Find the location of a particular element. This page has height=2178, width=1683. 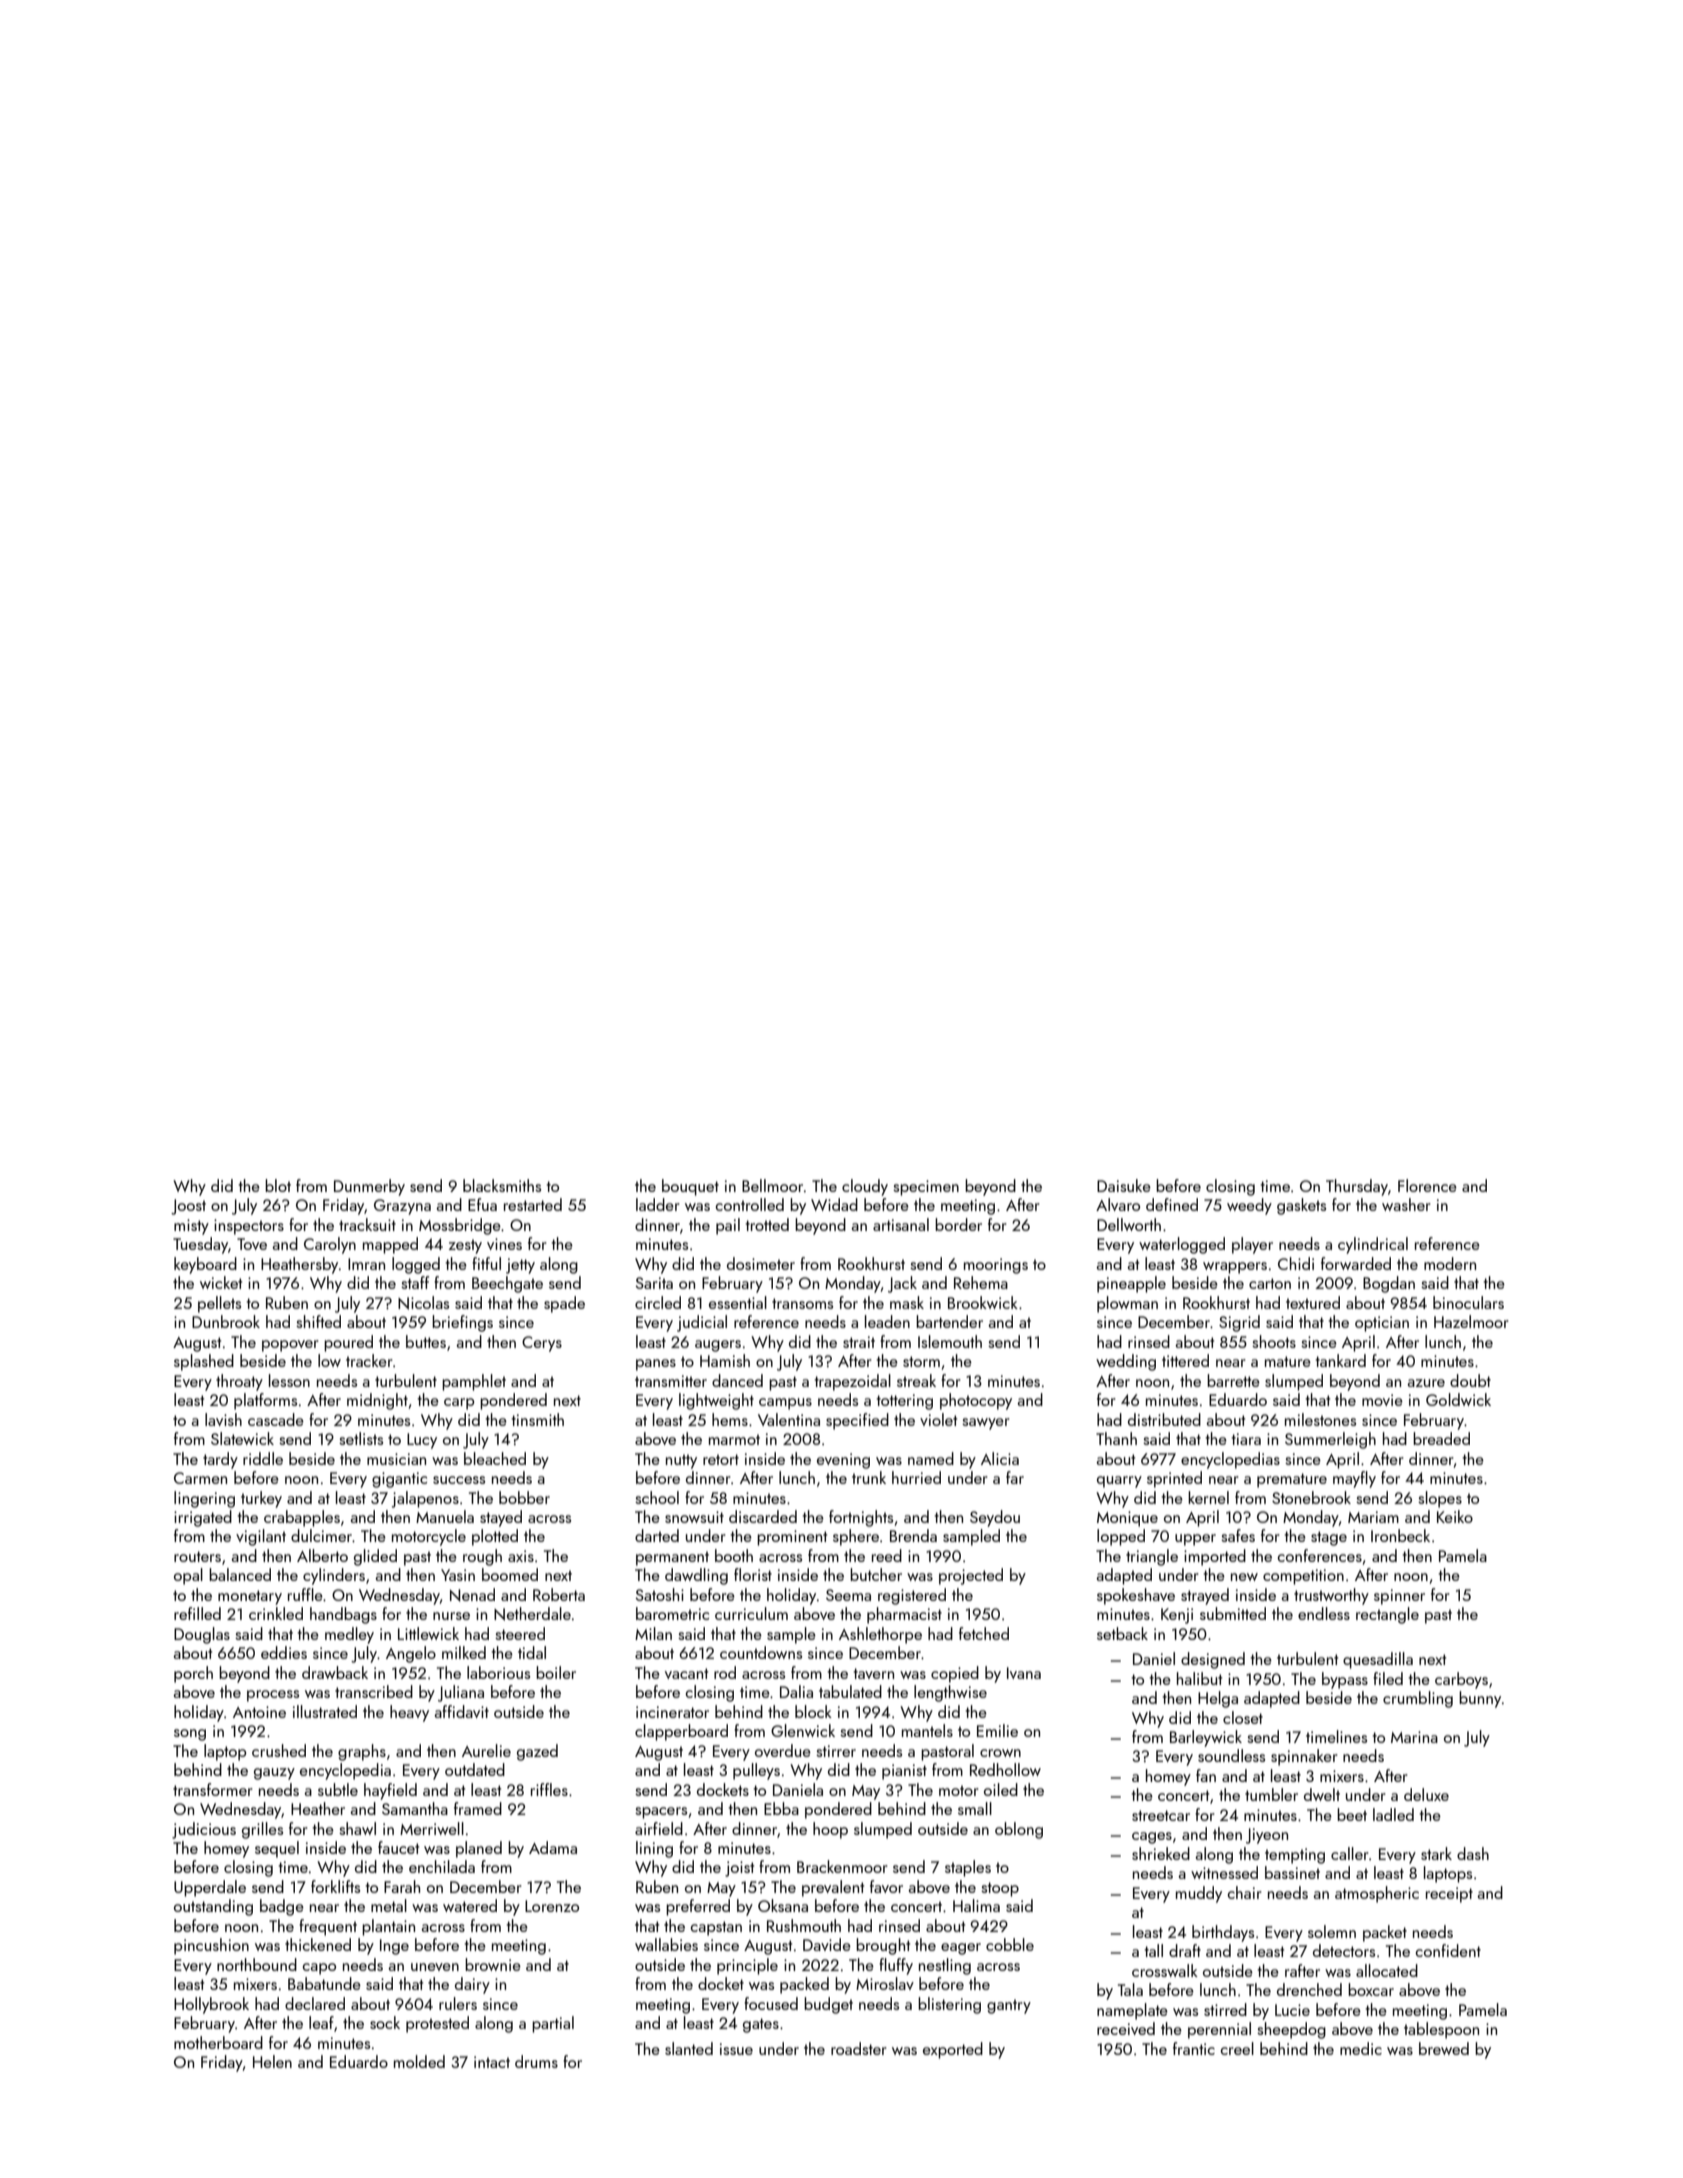

Juliana is located at coordinates (461, 1693).
